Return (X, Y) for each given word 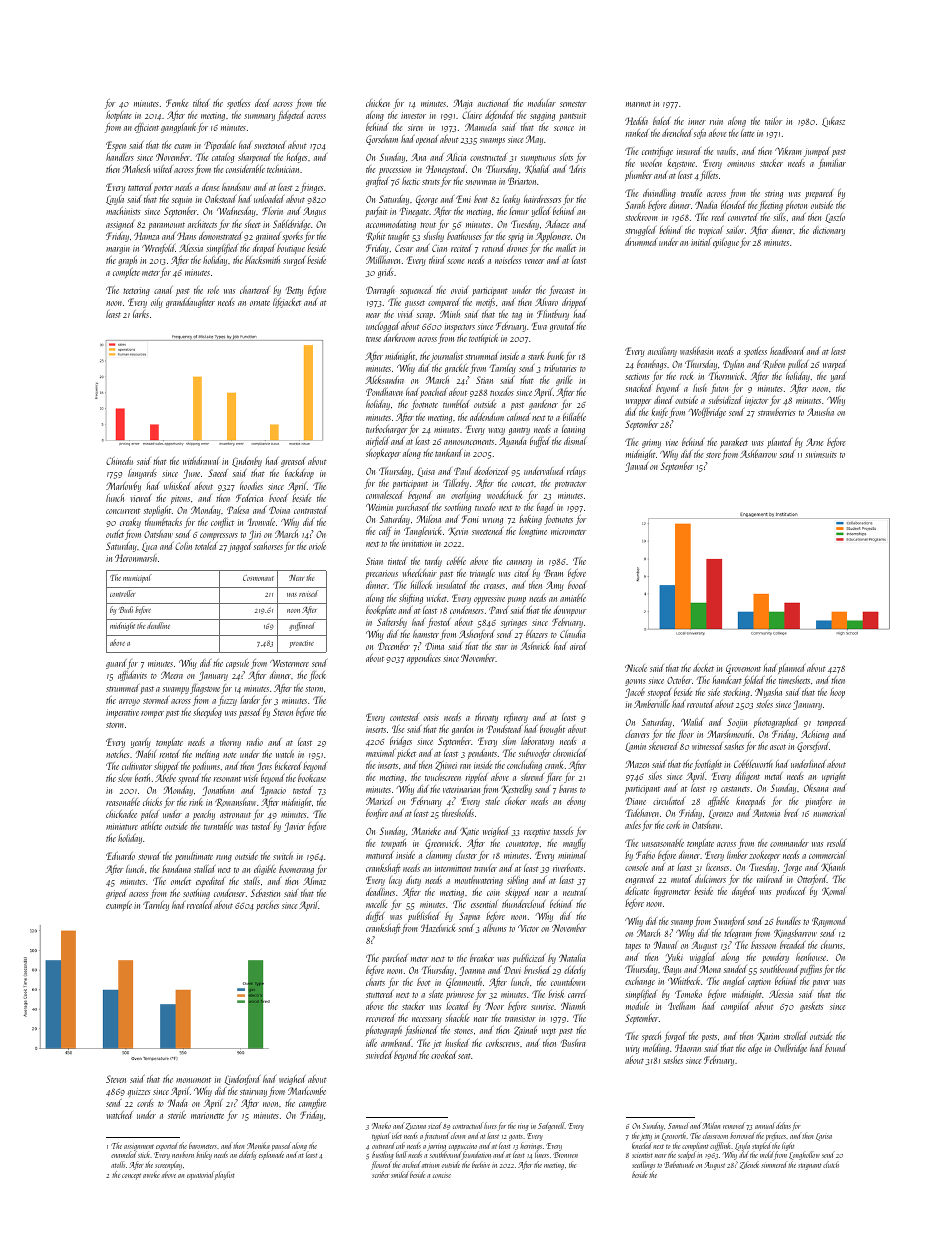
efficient (146, 128)
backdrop (299, 474)
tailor (773, 121)
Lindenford (242, 1080)
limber (737, 855)
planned (791, 669)
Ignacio (273, 791)
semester (573, 104)
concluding (524, 766)
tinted (397, 561)
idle (371, 1043)
